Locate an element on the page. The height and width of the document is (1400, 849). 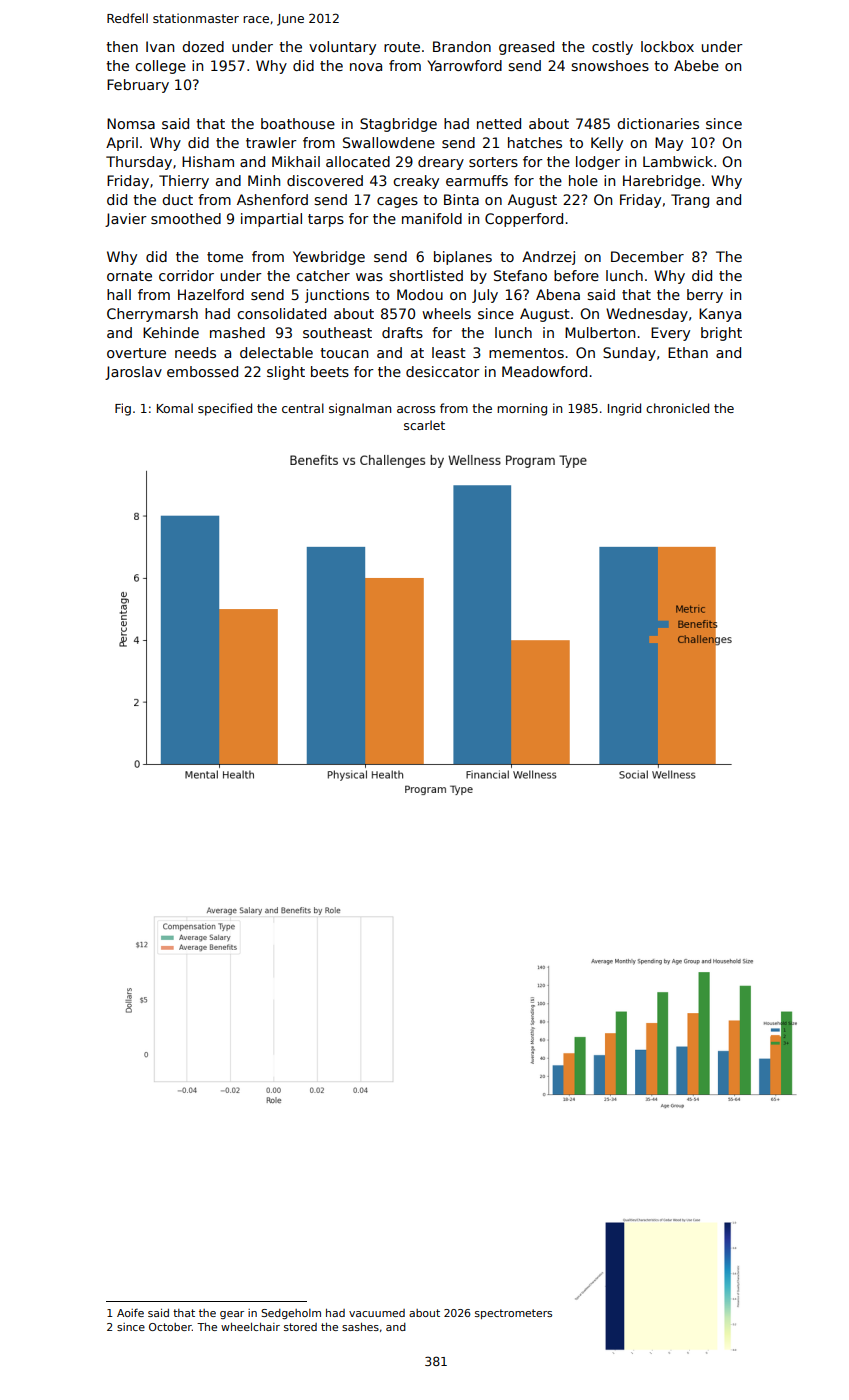
central is located at coordinates (303, 408).
